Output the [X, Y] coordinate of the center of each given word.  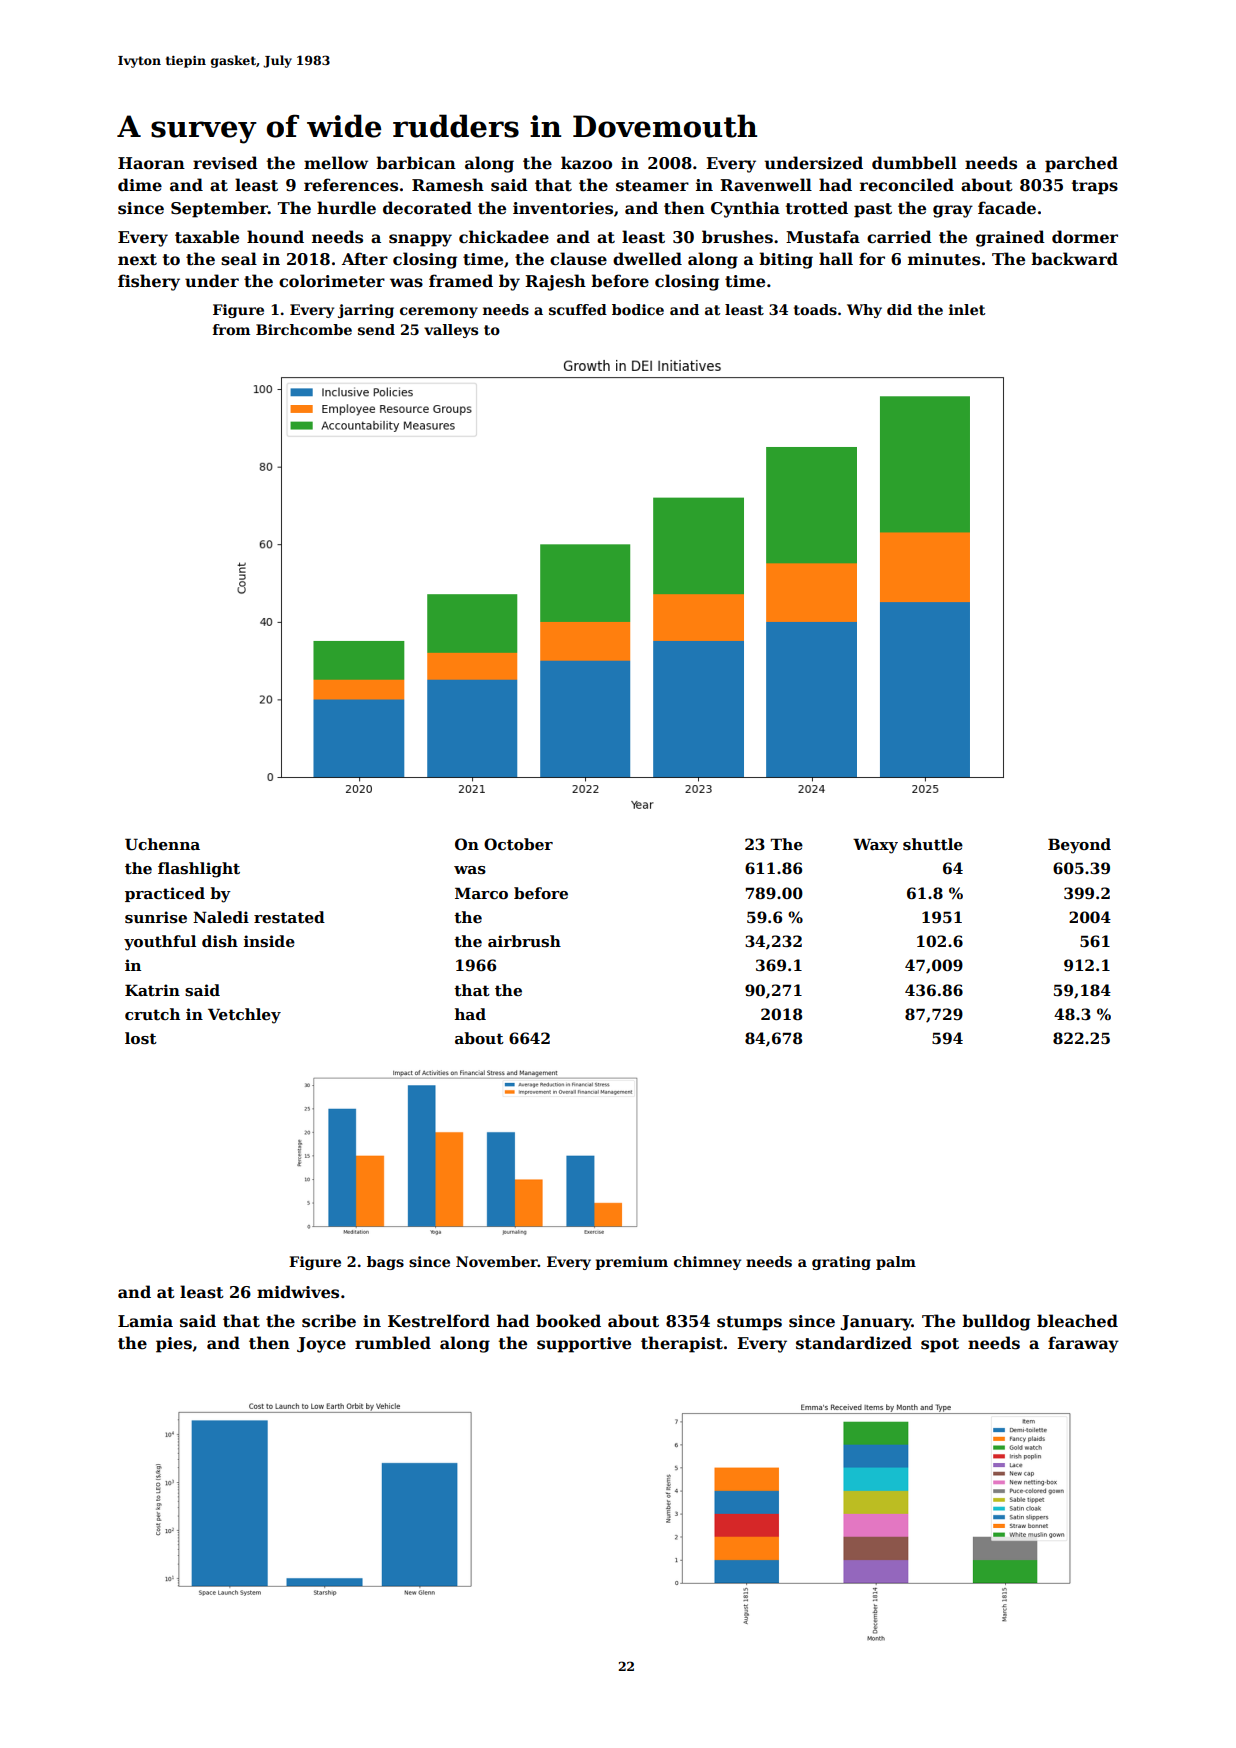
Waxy [875, 846]
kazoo [586, 163]
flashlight [199, 870]
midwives [298, 1292]
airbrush [524, 941]
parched [1081, 164]
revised [225, 163]
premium [631, 1263]
